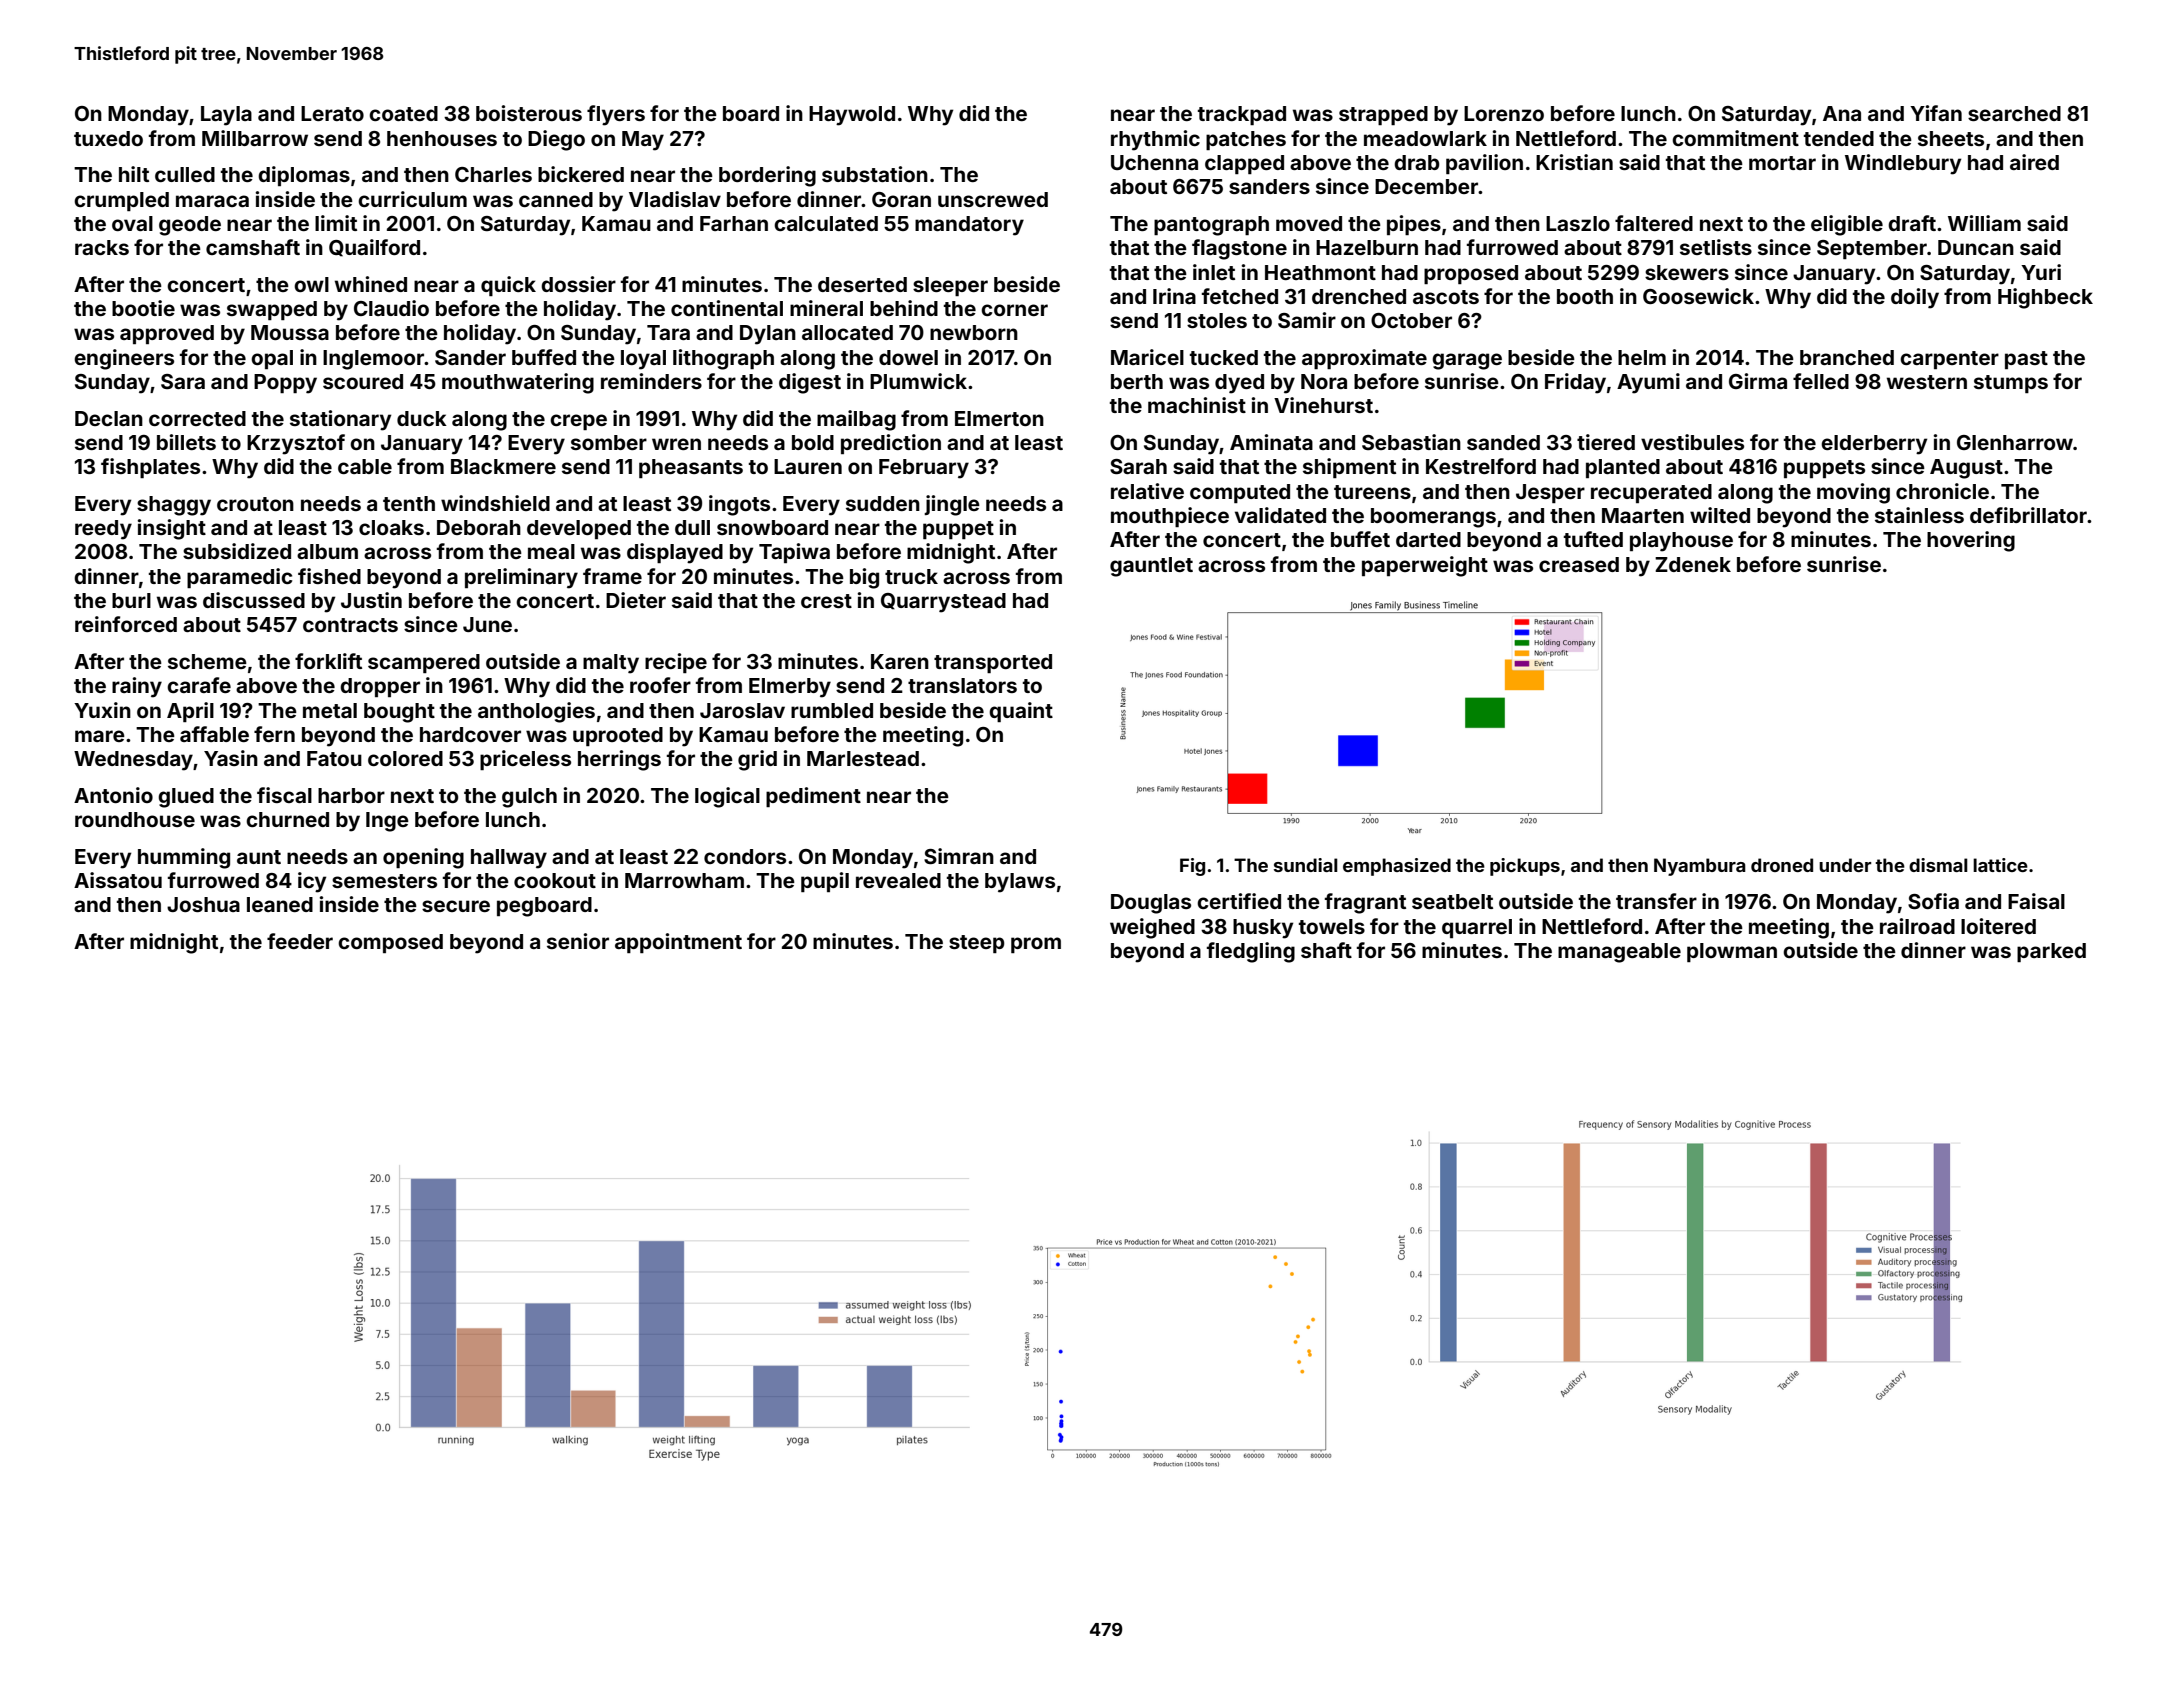 This image has height=1683, width=2178. I want to click on mouthpiece, so click(1170, 517).
